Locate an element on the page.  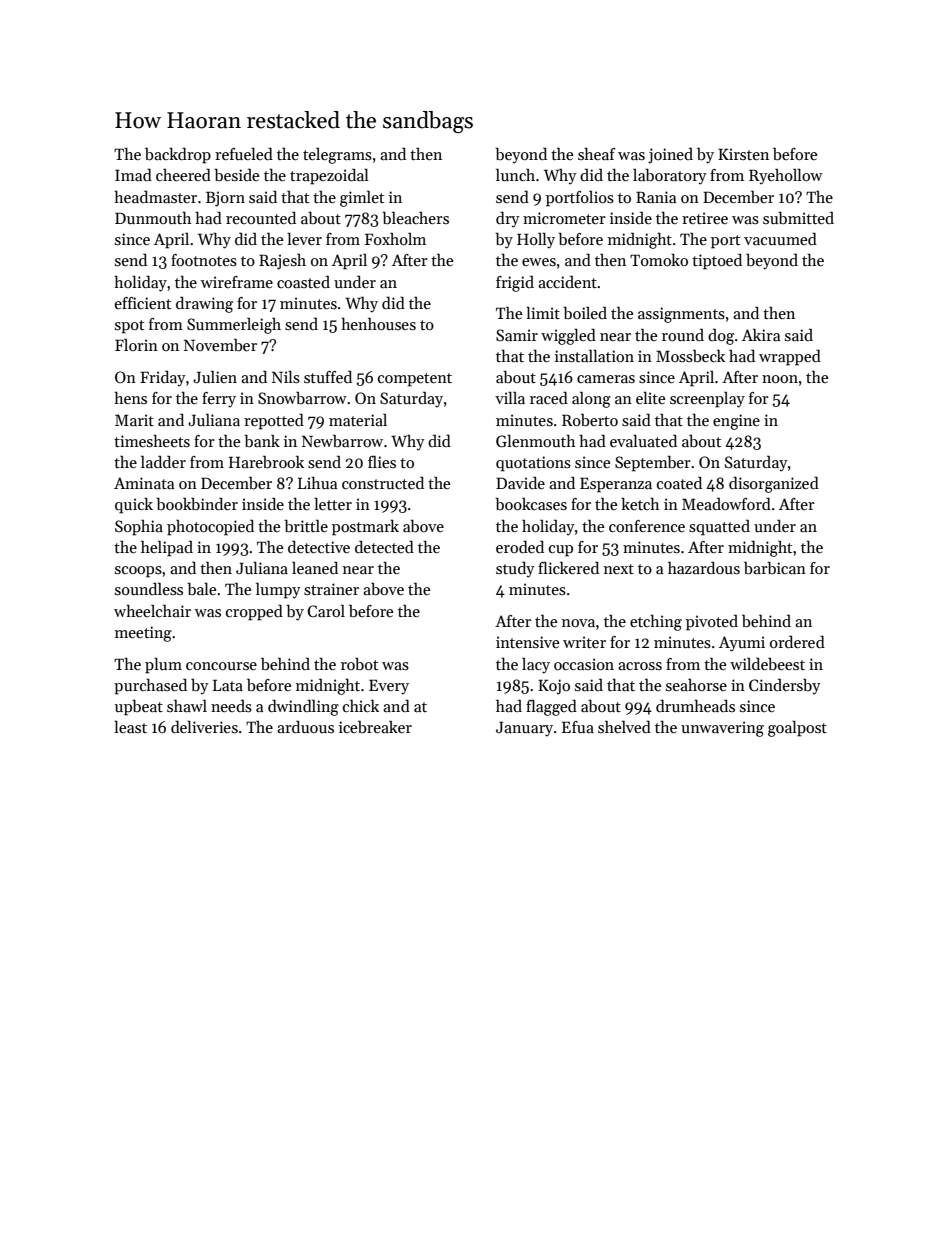
quick is located at coordinates (134, 506).
